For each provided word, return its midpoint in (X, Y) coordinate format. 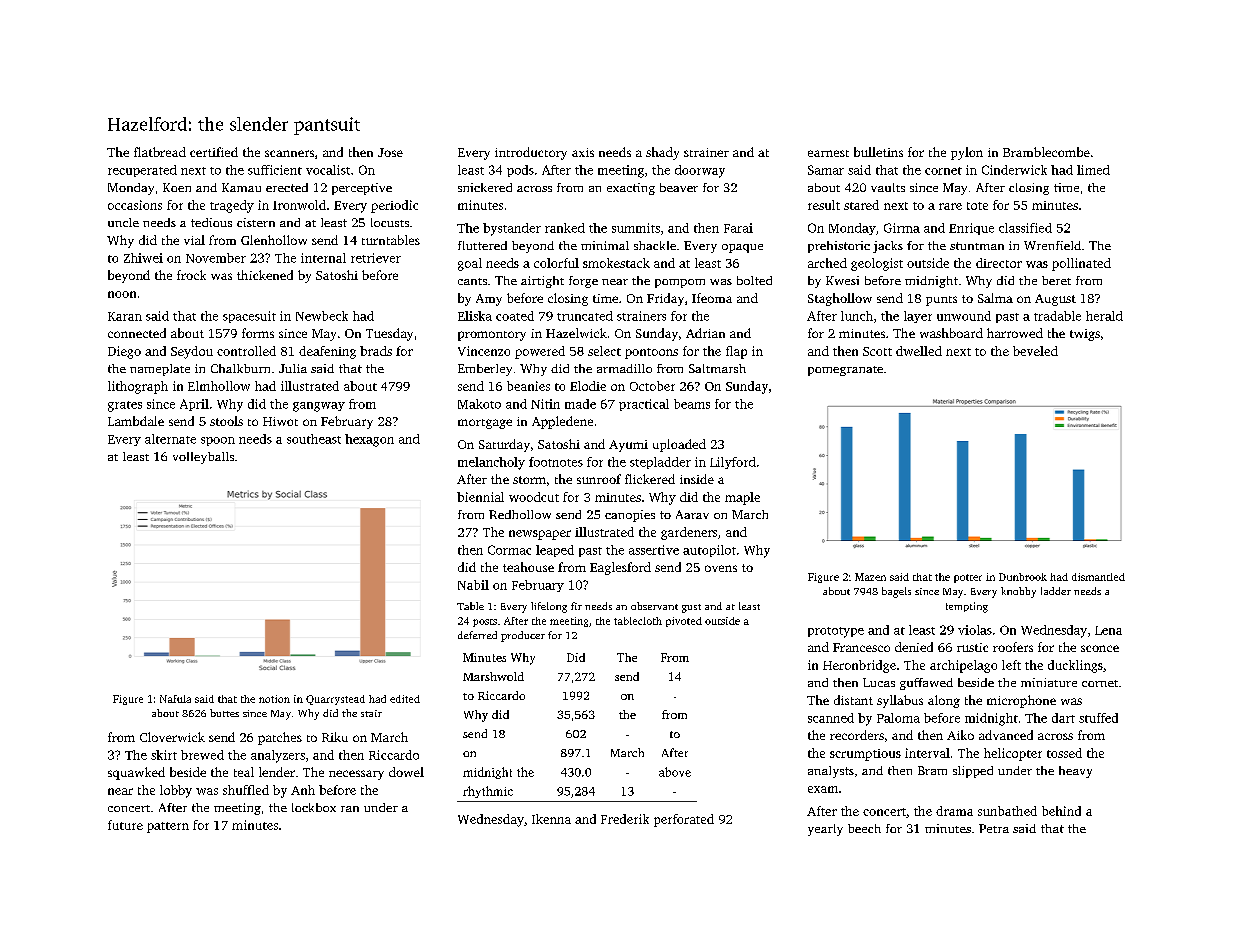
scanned (831, 718)
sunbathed (1007, 811)
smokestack (616, 263)
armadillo (624, 368)
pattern (168, 827)
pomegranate (845, 371)
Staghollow (840, 299)
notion (274, 699)
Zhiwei (143, 258)
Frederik (625, 819)
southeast (314, 439)
